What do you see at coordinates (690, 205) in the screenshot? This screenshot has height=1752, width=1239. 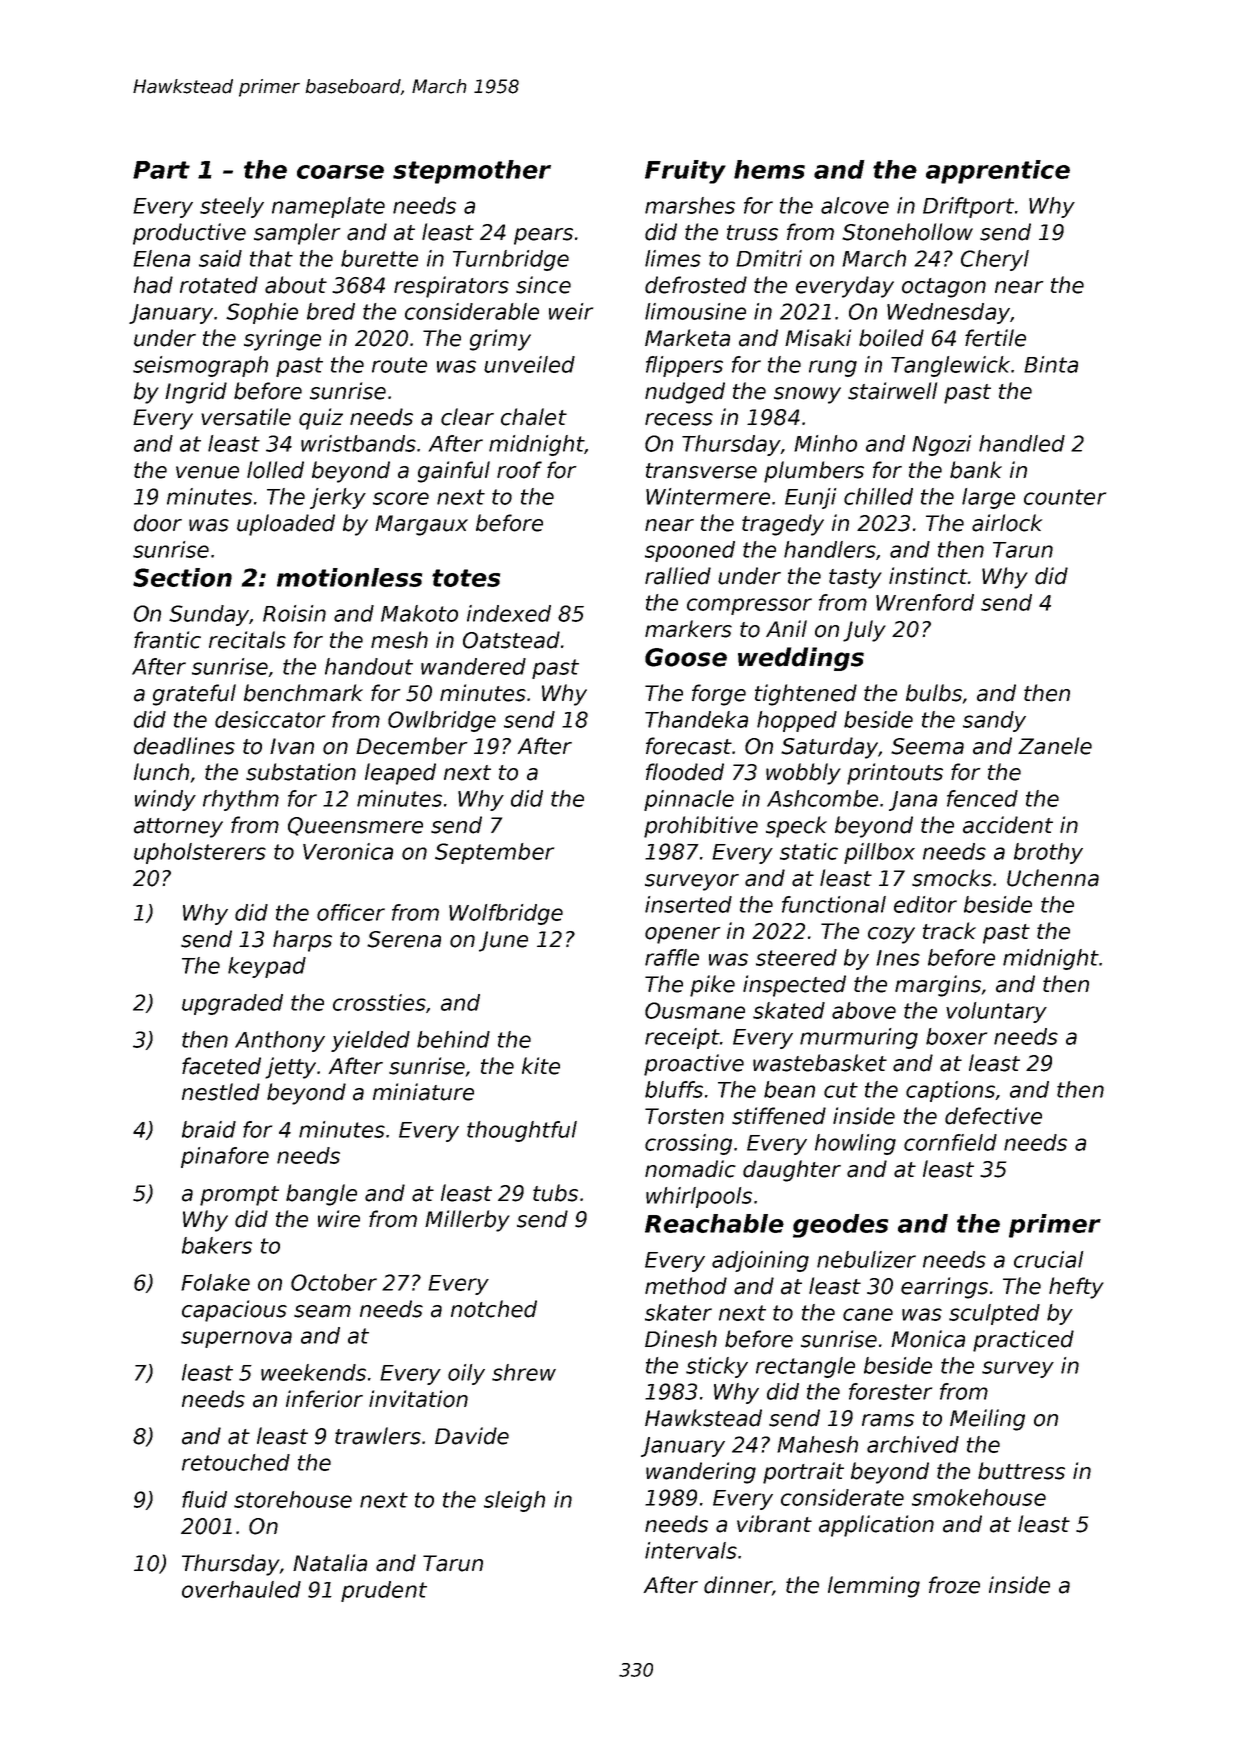 I see `marshes` at bounding box center [690, 205].
